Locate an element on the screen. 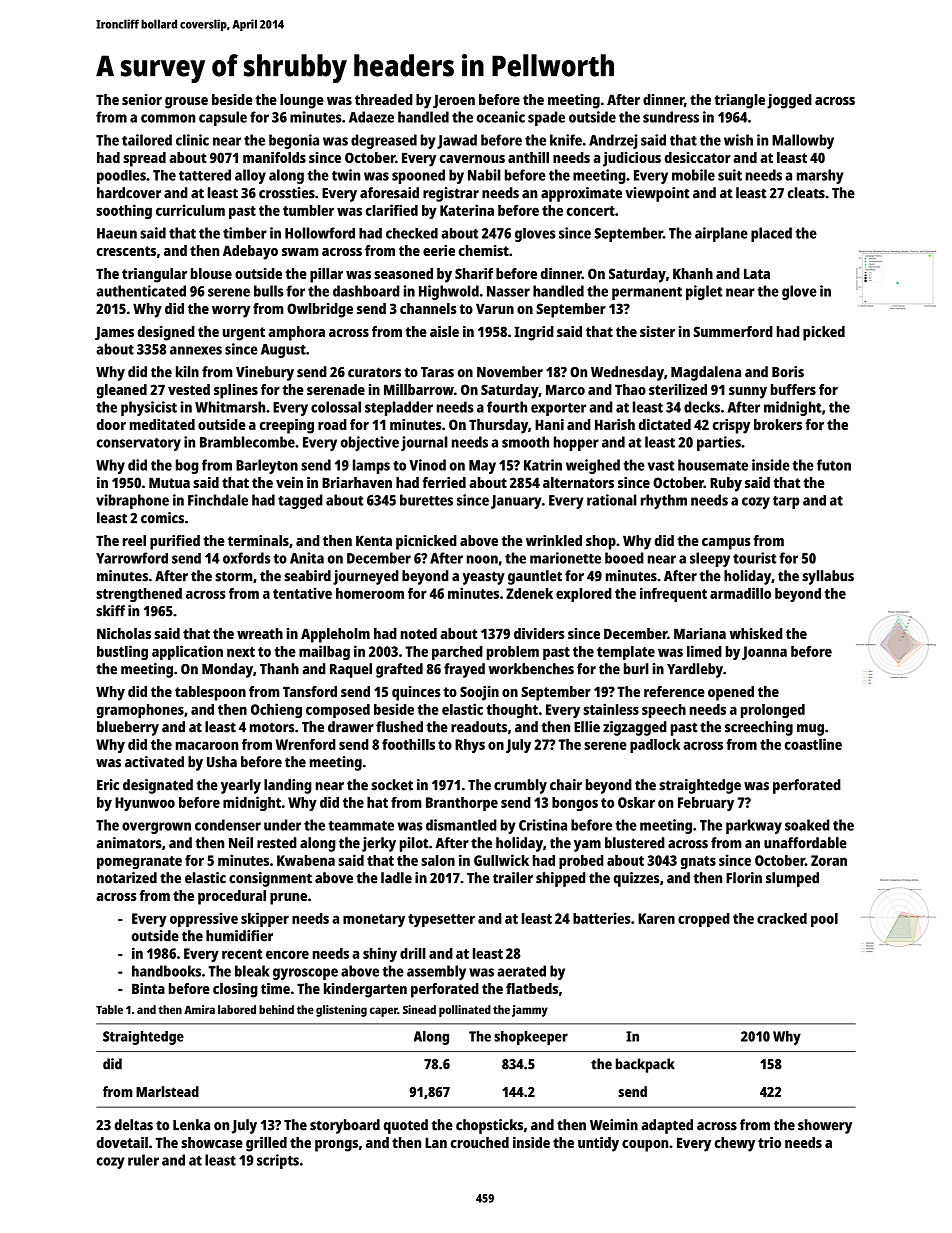  Joanna is located at coordinates (764, 653).
